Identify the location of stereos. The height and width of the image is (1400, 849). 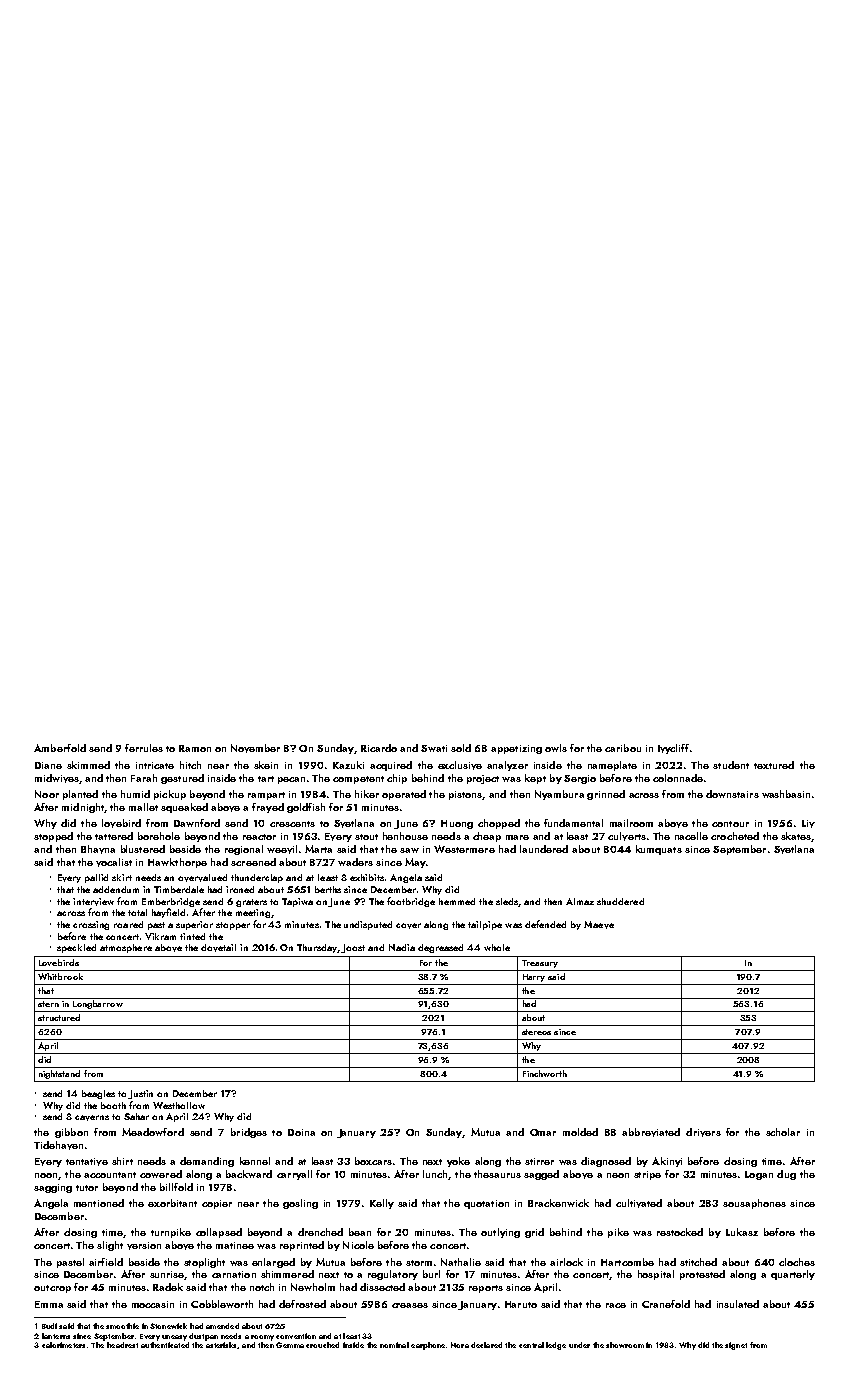
(536, 1032).
